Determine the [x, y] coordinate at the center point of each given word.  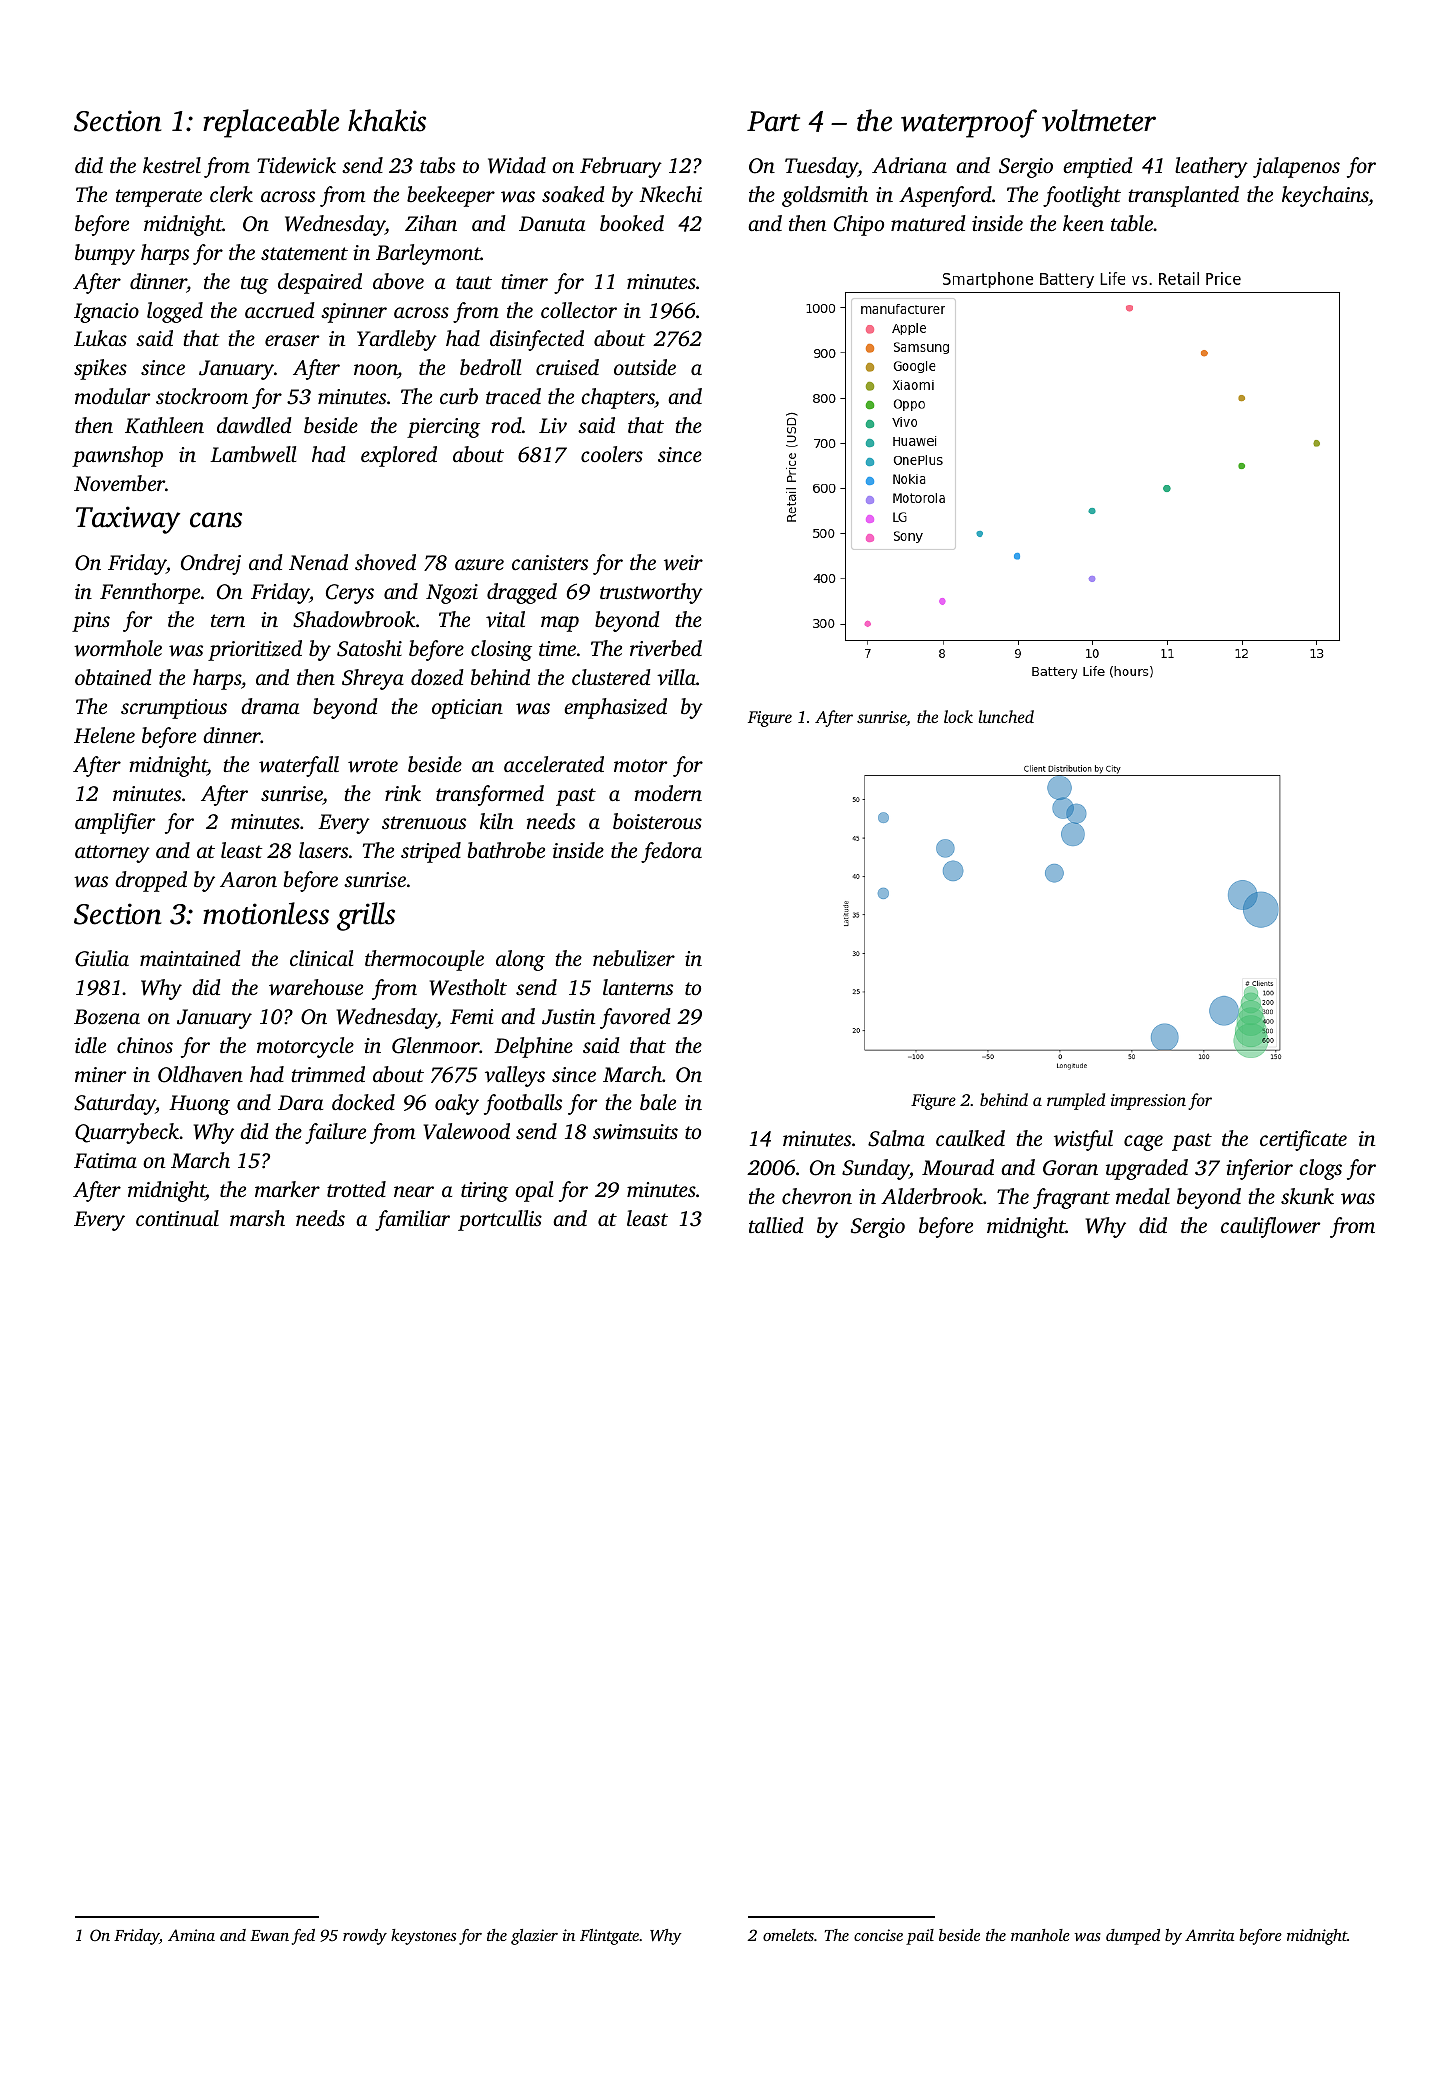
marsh [257, 1218]
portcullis [500, 1220]
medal [1143, 1196]
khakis [387, 120]
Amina [191, 1935]
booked [632, 223]
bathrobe [506, 850]
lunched [1006, 716]
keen [1083, 223]
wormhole [118, 648]
